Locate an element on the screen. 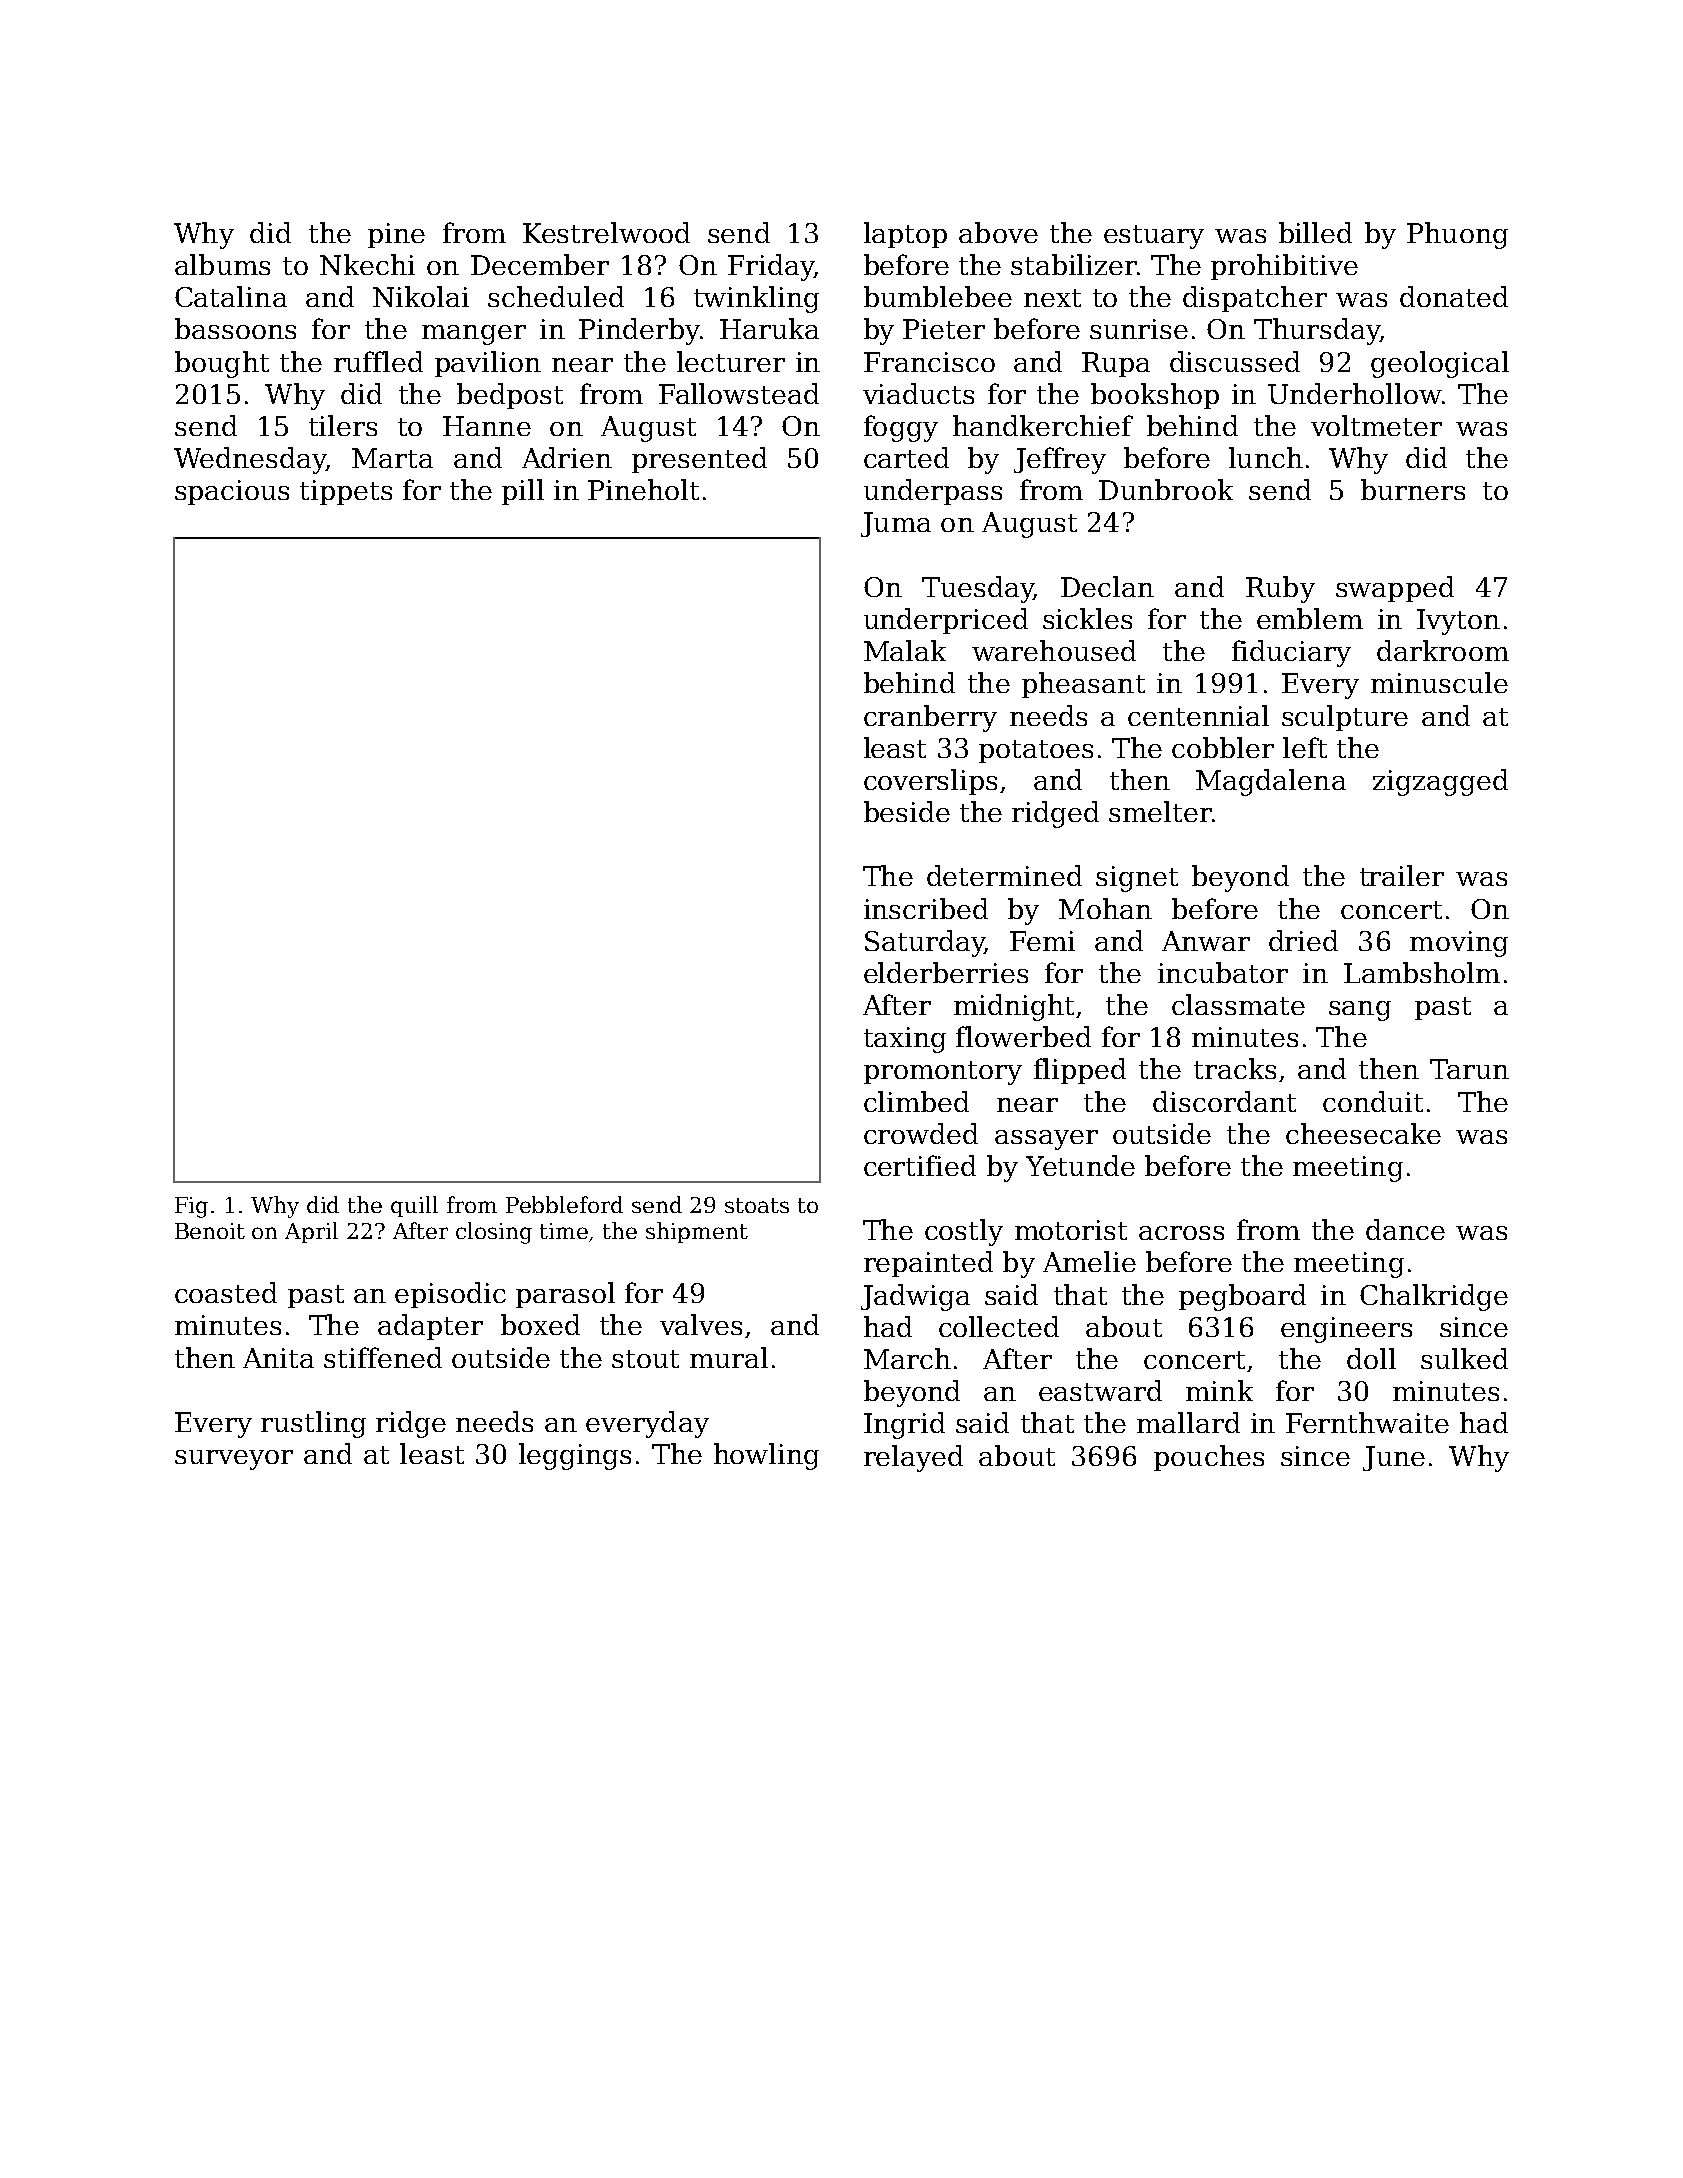 The image size is (1683, 2178). June is located at coordinates (1394, 1458).
